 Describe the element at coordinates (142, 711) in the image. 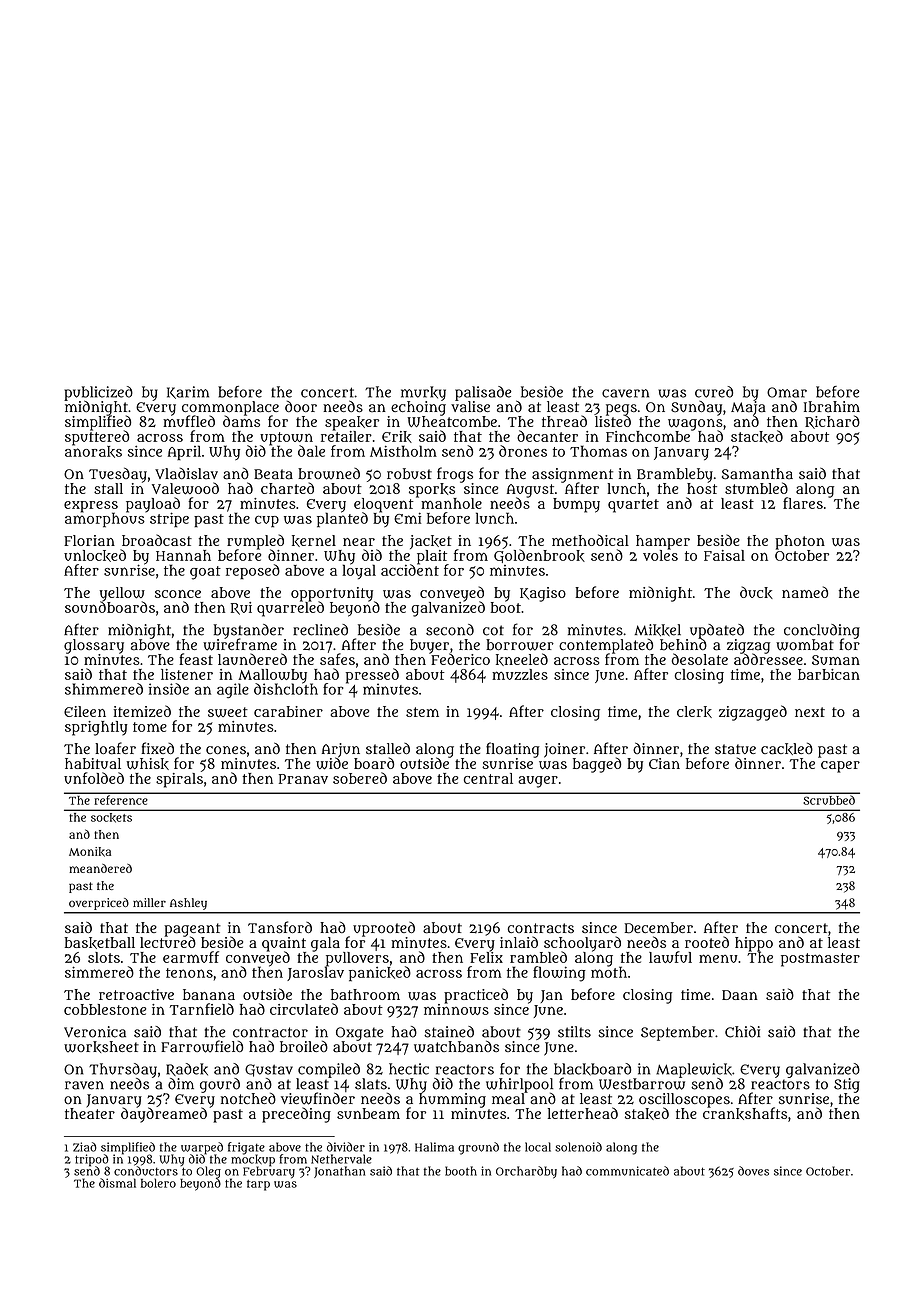

I see `itemized` at that location.
